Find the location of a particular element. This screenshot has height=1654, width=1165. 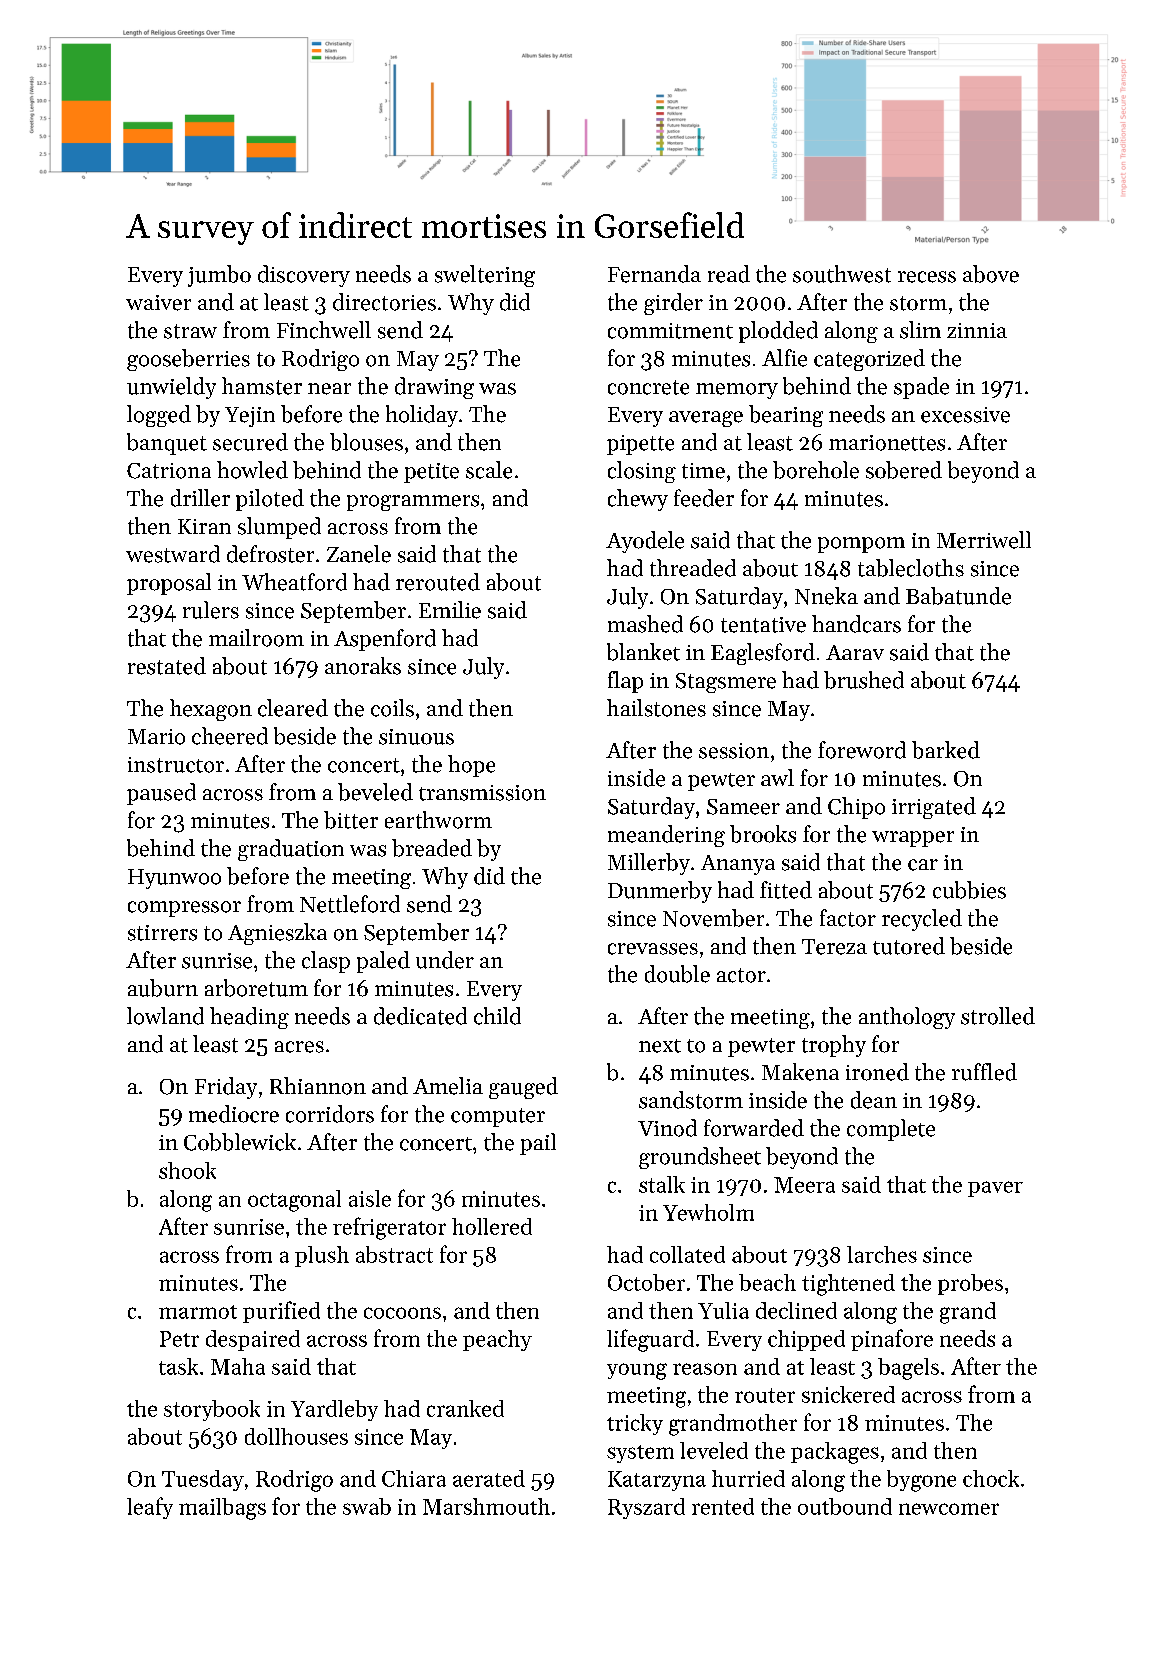

Makena is located at coordinates (800, 1072).
